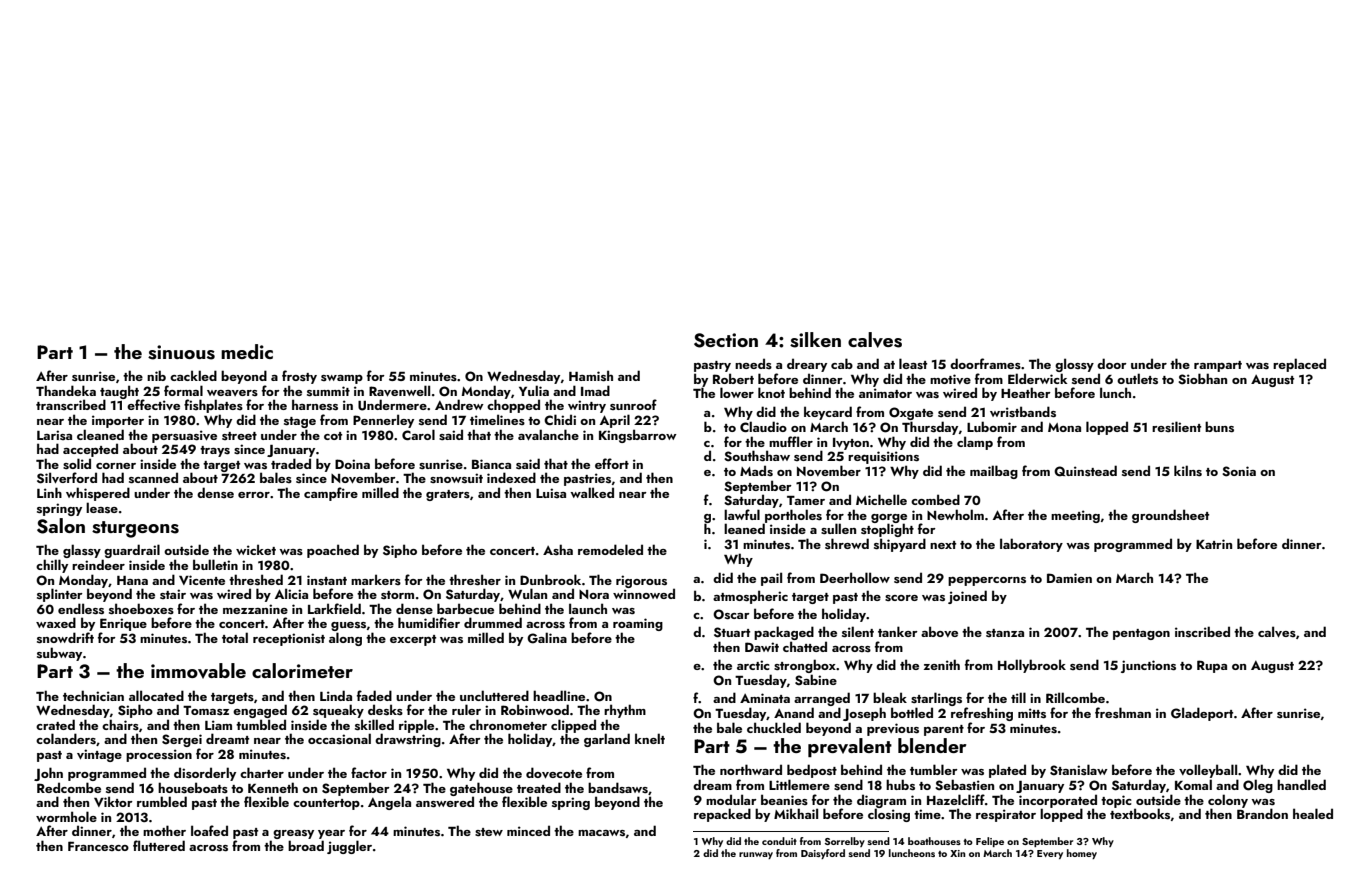  I want to click on glossy, so click(1074, 365).
